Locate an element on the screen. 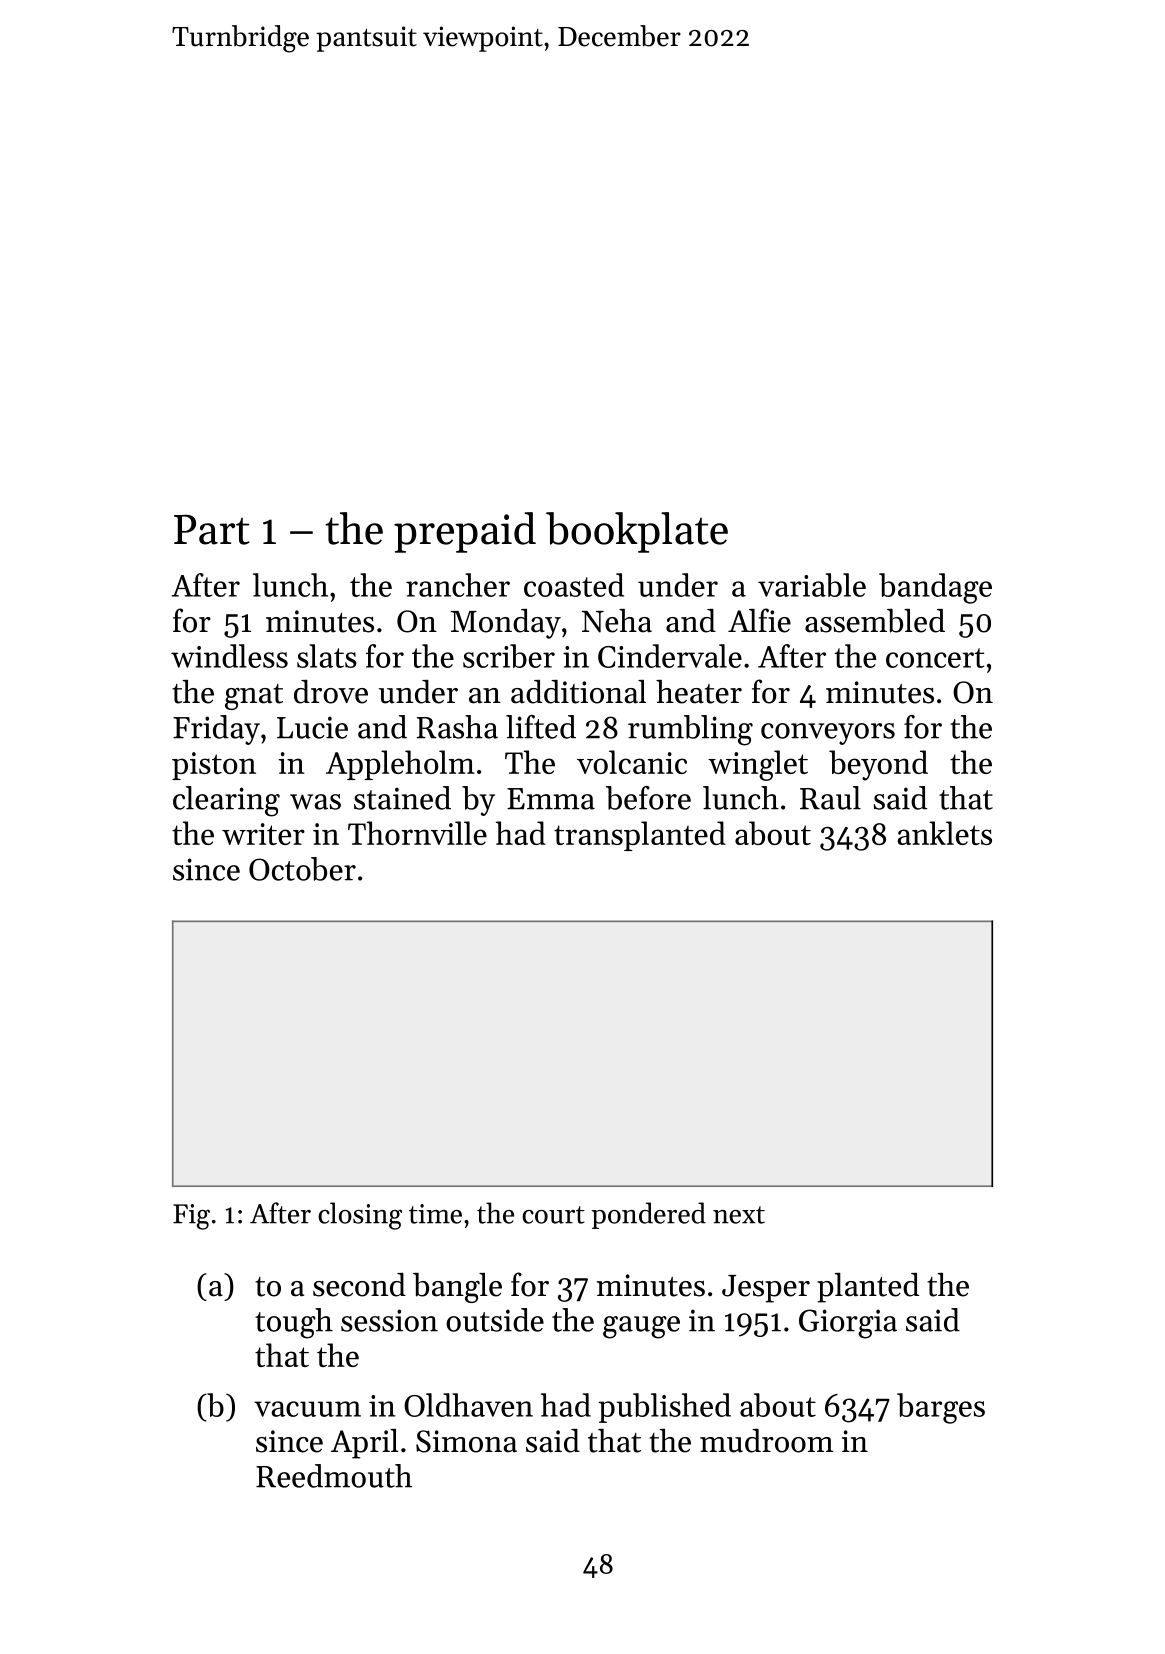  anklets is located at coordinates (945, 833).
